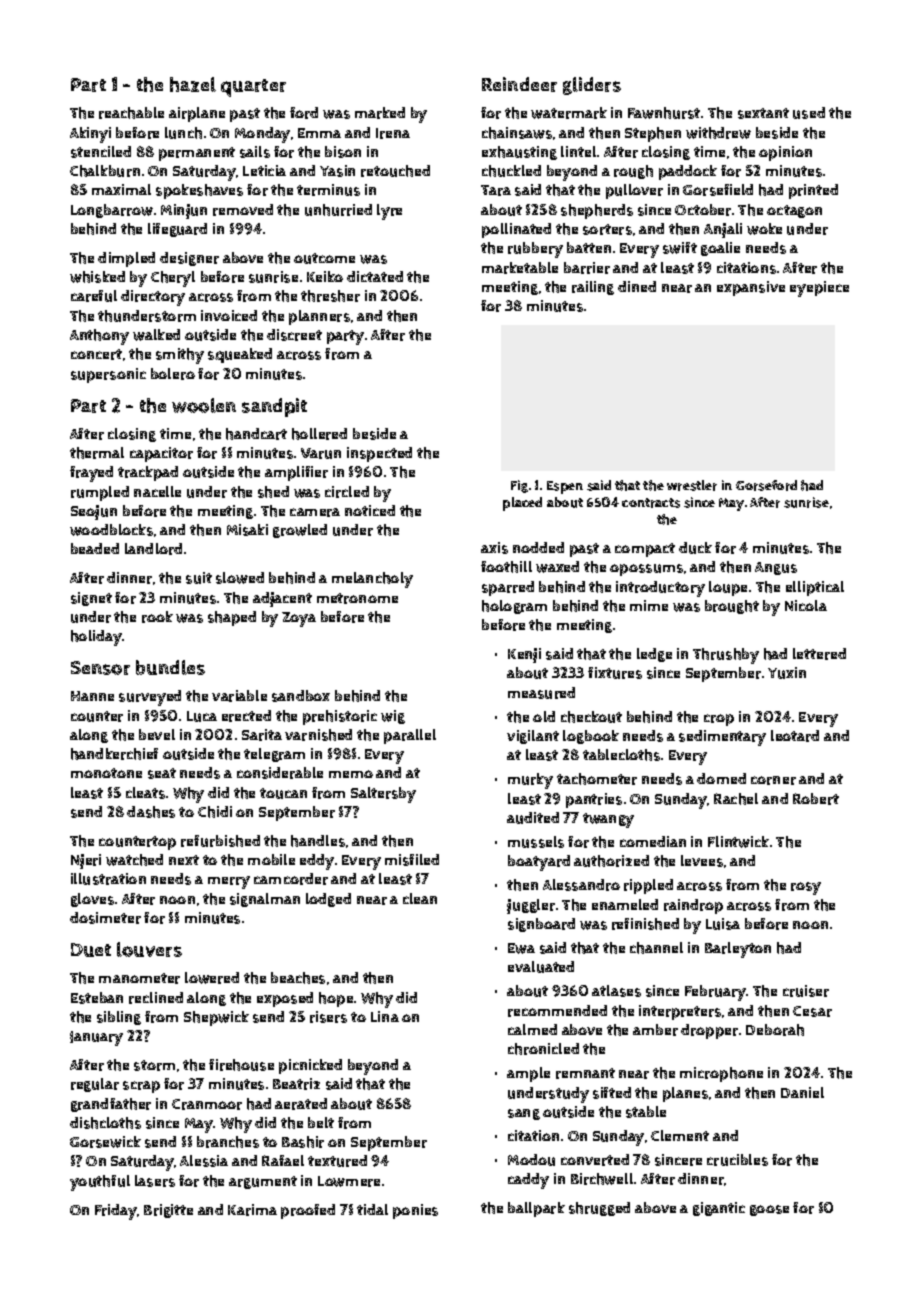 The height and width of the screenshot is (1308, 924). Describe the element at coordinates (240, 578) in the screenshot. I see `slowed` at that location.
